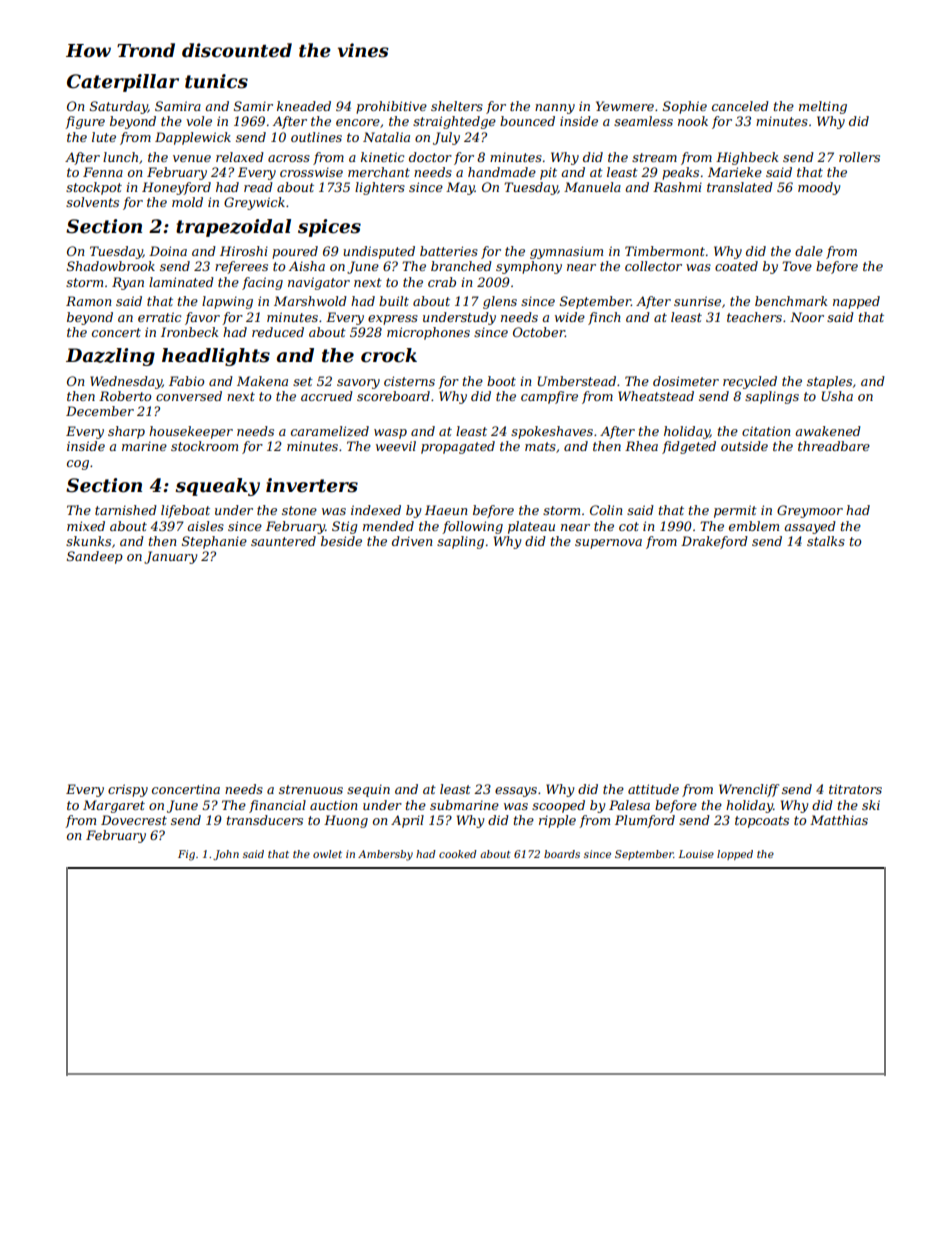 Image resolution: width=952 pixels, height=1233 pixels. Describe the element at coordinates (254, 203) in the image. I see `Greywick` at that location.
